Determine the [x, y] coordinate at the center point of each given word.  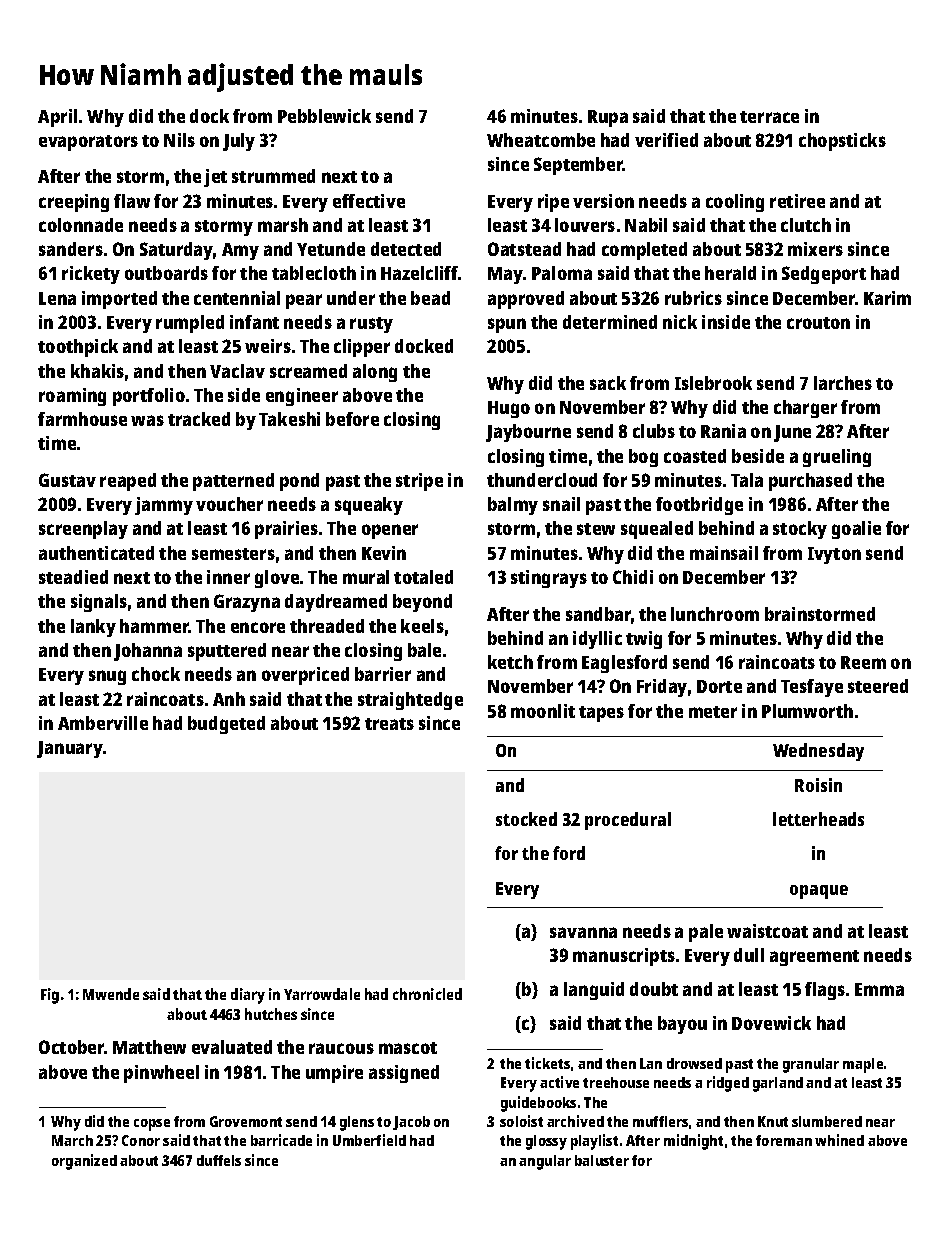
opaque [819, 892]
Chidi [633, 577]
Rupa [608, 118]
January [70, 749]
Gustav [67, 480]
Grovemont [246, 1121]
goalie [856, 530]
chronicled [427, 994]
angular [545, 1162]
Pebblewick [324, 116]
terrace [769, 117]
